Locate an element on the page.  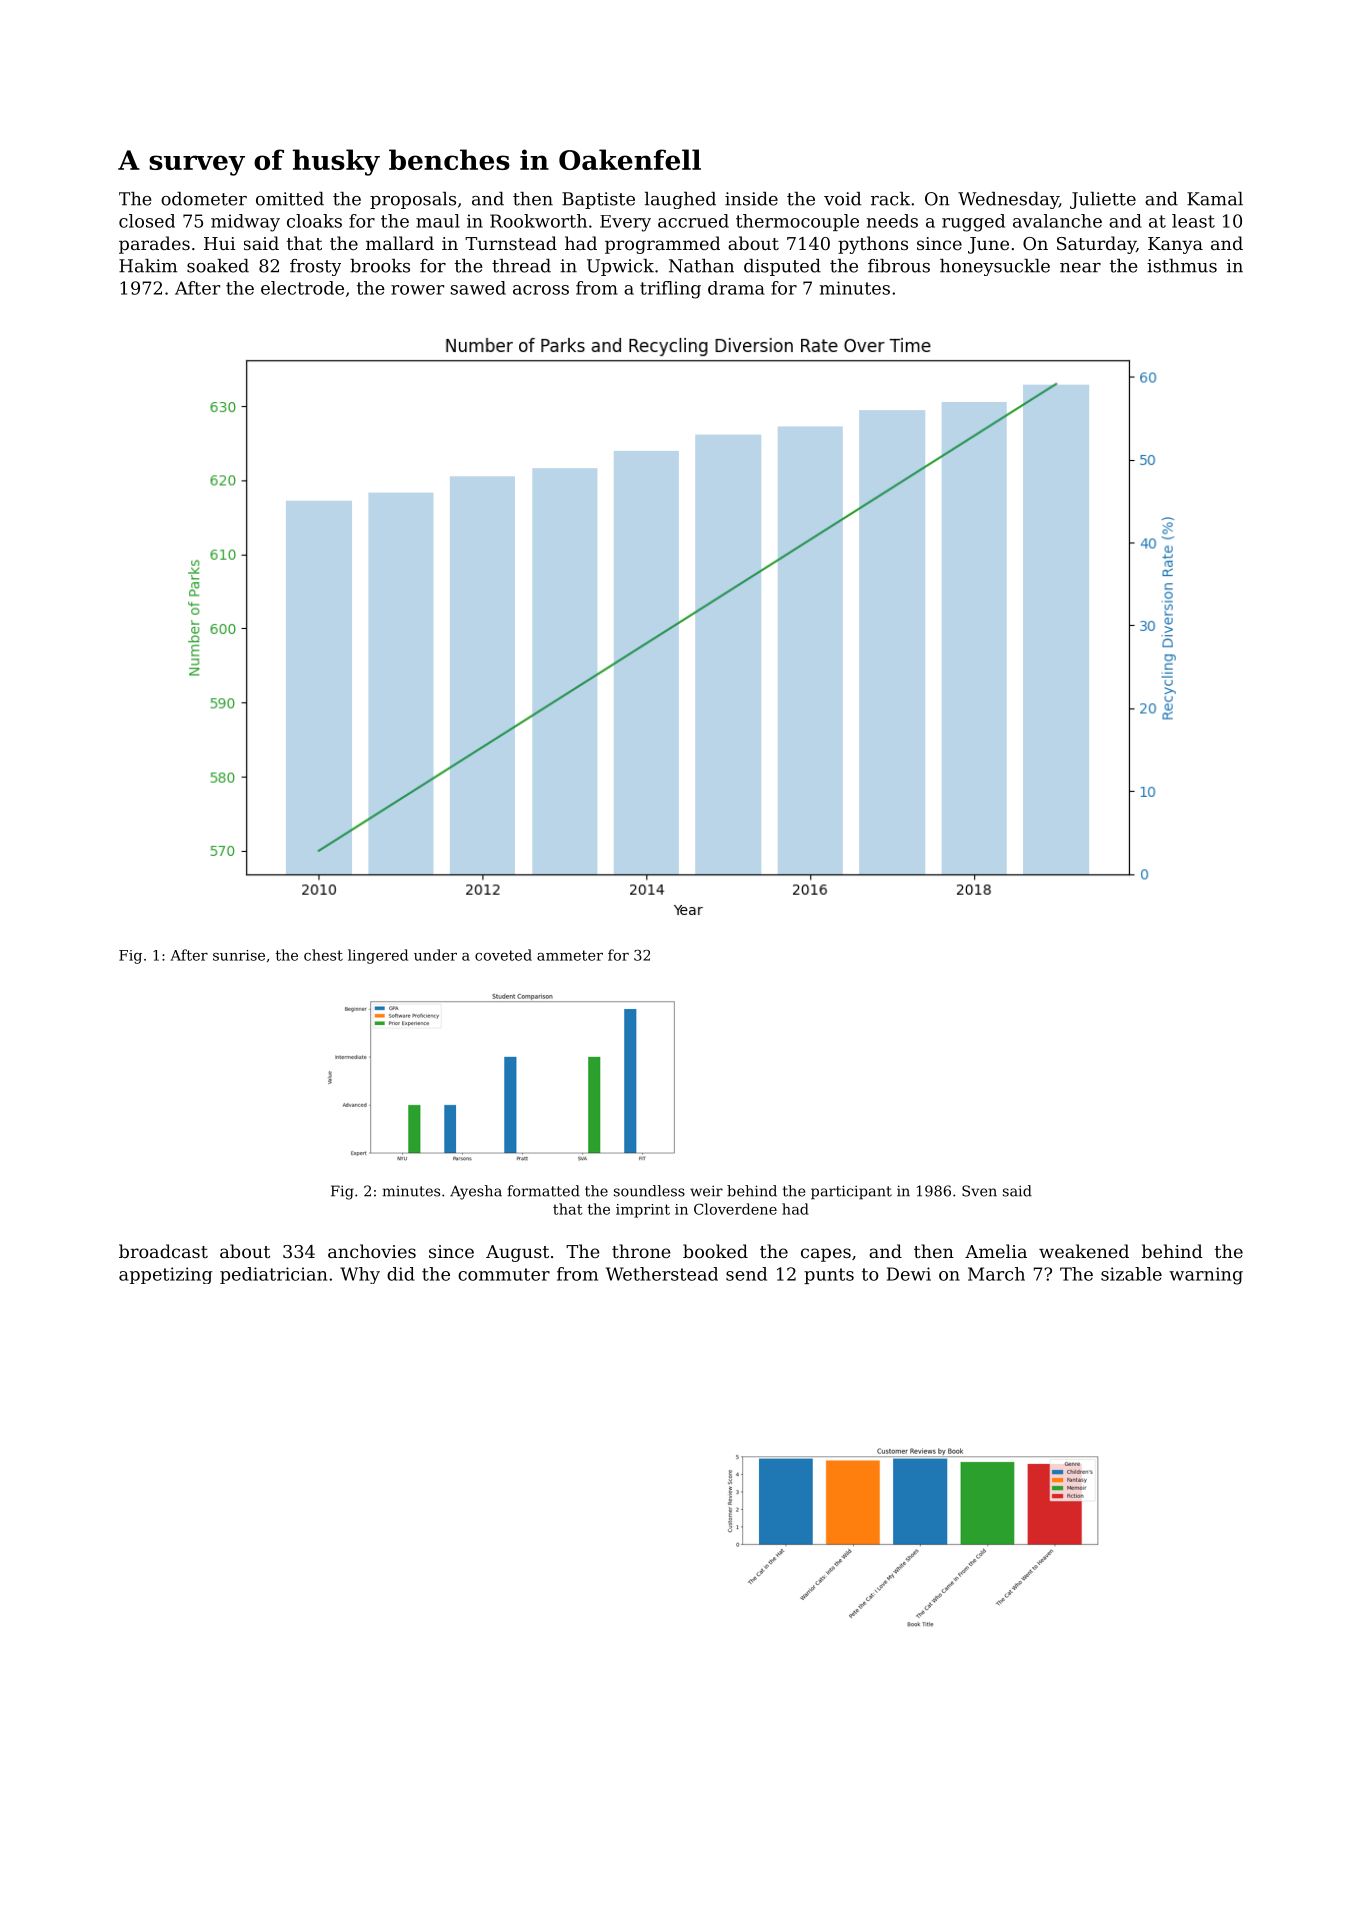
inside is located at coordinates (751, 199).
